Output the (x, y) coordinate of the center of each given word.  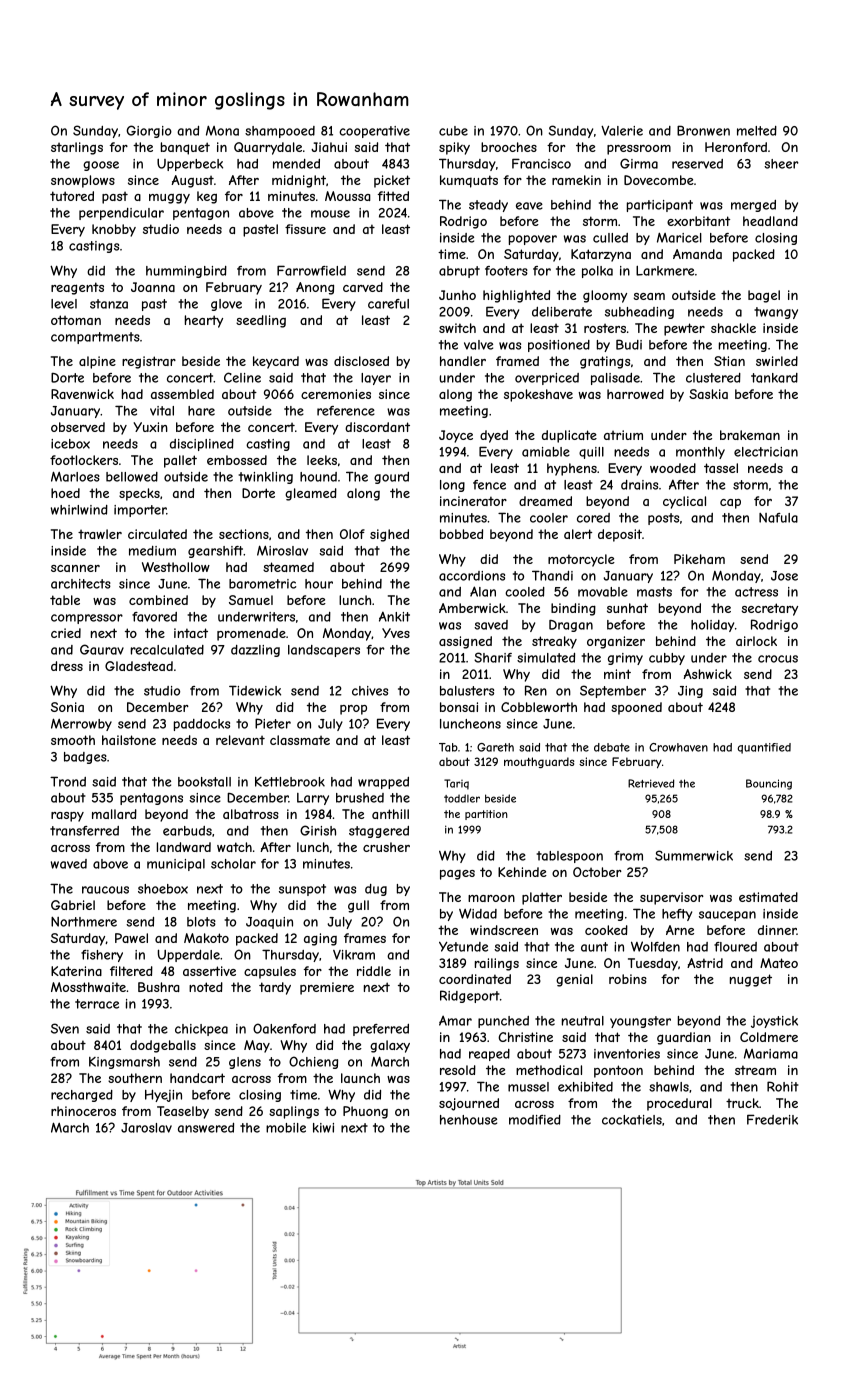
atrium (623, 435)
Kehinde (522, 872)
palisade (615, 379)
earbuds (187, 831)
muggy (169, 199)
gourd (391, 478)
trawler (100, 534)
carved (363, 287)
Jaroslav (146, 1128)
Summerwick (694, 855)
